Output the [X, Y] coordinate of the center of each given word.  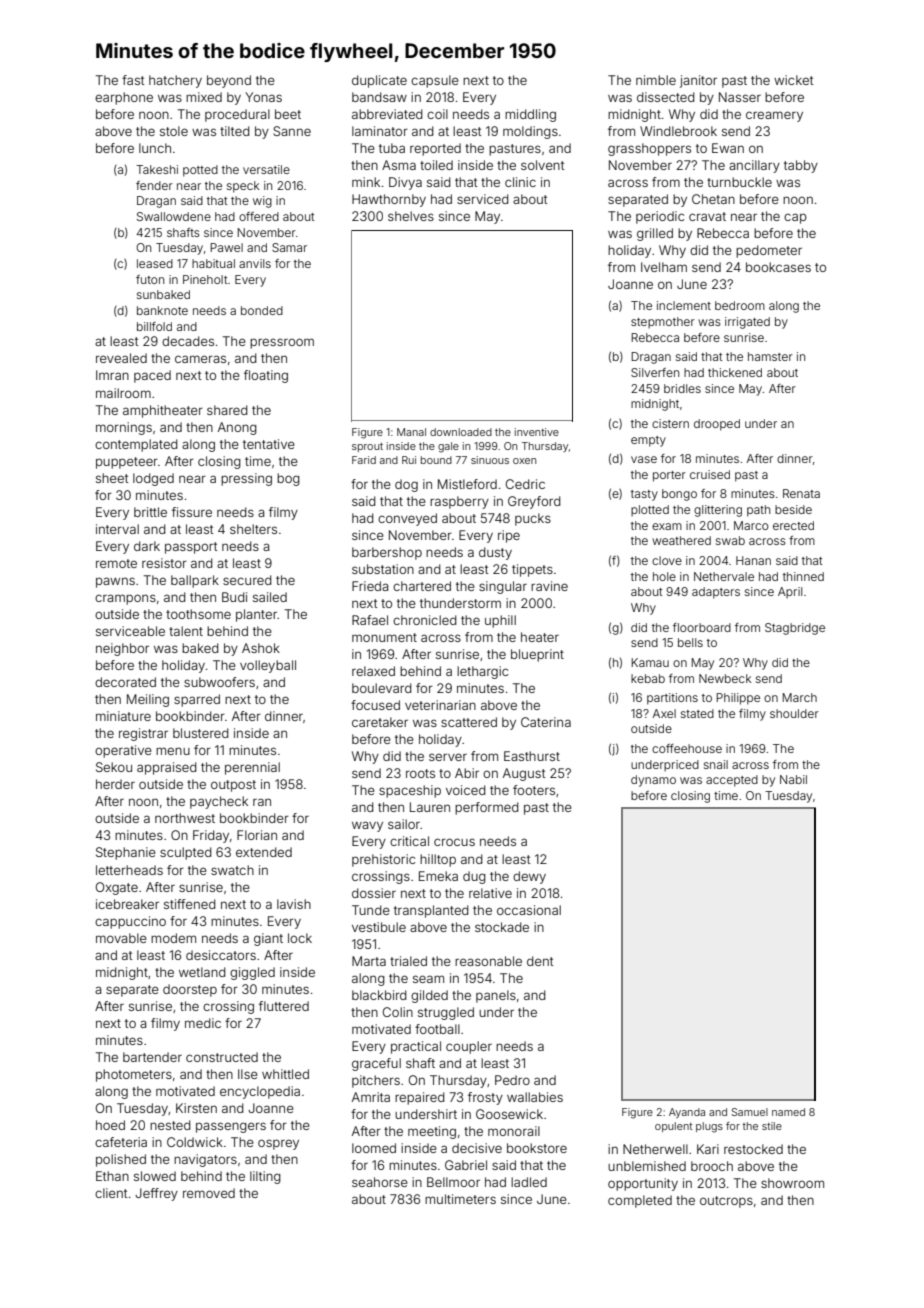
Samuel [749, 1112]
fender [154, 185]
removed [209, 1193]
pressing [246, 479]
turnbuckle [739, 182]
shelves [411, 216]
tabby [801, 166]
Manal [411, 432]
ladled [529, 1182]
